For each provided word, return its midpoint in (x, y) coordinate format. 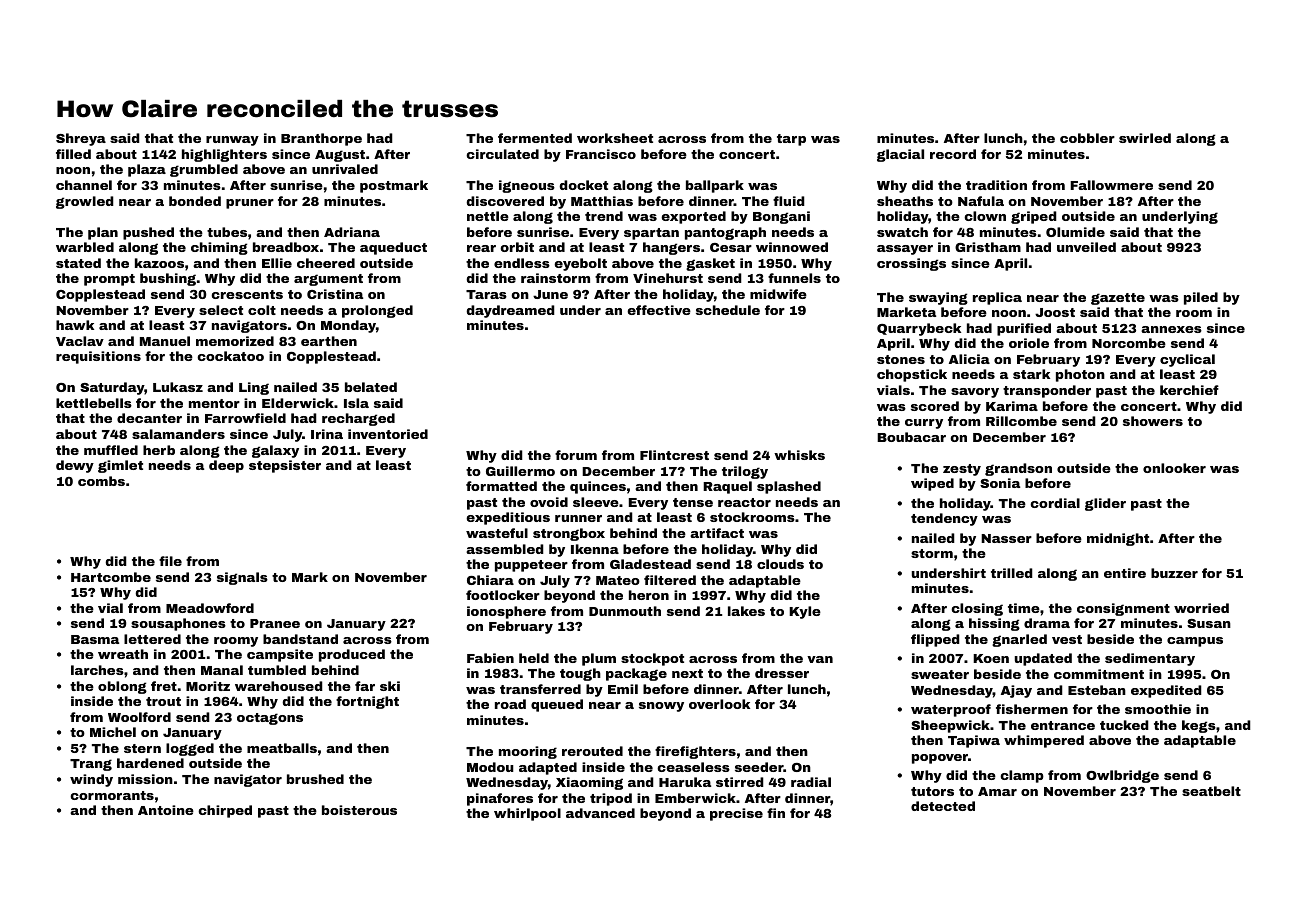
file (170, 561)
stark (1031, 374)
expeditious (508, 518)
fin (776, 813)
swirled (1145, 138)
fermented (535, 138)
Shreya (81, 139)
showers (1153, 421)
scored (935, 406)
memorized (235, 341)
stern (142, 748)
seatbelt (1211, 791)
